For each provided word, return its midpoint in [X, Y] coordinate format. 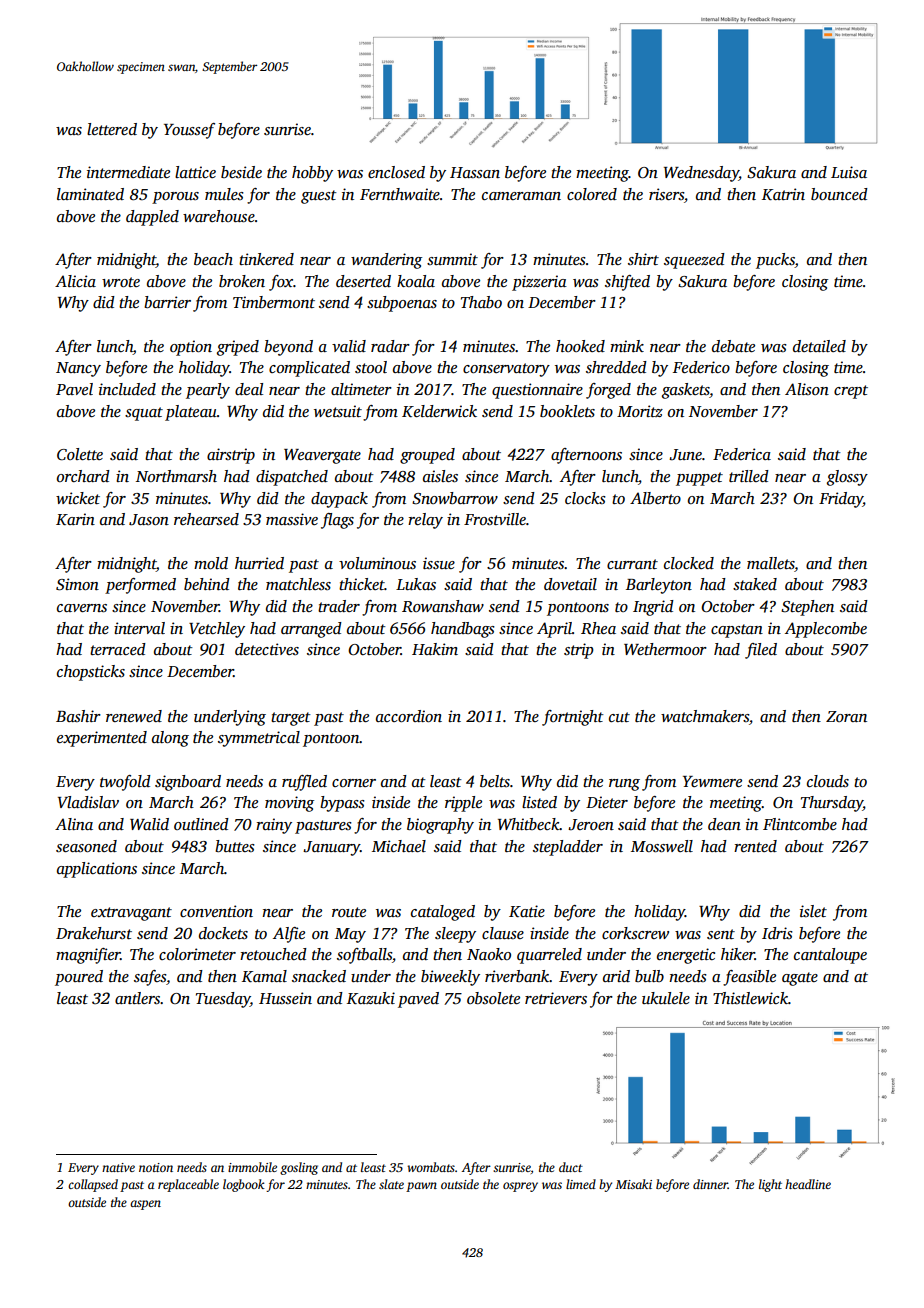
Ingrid [653, 608]
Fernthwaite [400, 194]
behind [207, 584]
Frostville [495, 519]
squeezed [694, 261]
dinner [710, 1184]
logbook [244, 1185]
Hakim [435, 649]
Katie [527, 911]
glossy [847, 478]
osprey [520, 1187]
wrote [121, 282]
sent [721, 934]
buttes [235, 846]
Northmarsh [176, 476]
